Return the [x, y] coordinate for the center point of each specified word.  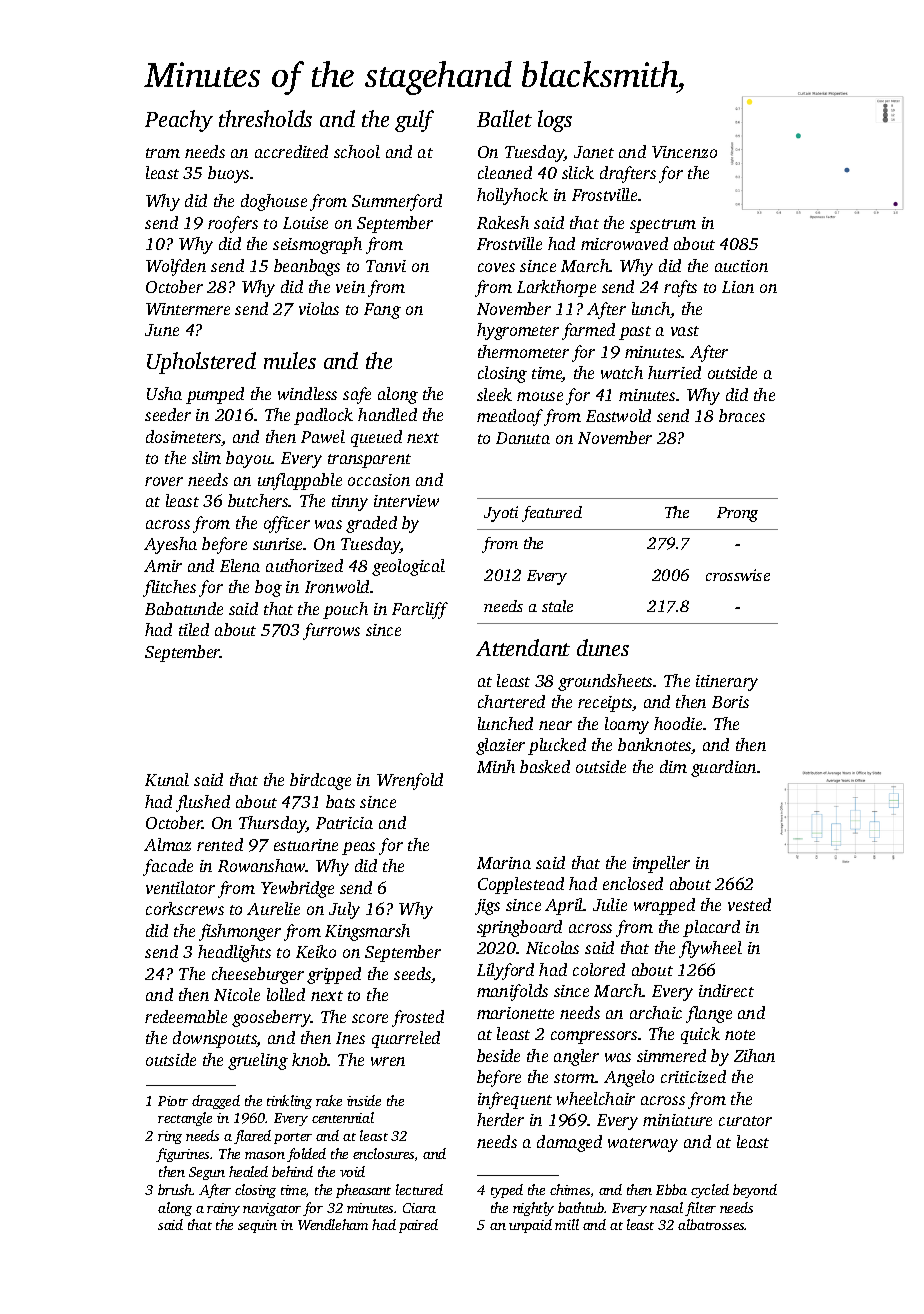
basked [545, 766]
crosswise [738, 575]
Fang [382, 311]
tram [163, 153]
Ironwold [337, 586]
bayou [248, 459]
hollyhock [512, 196]
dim [673, 766]
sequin [257, 1226]
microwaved [624, 243]
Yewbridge [297, 889]
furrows [331, 631]
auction [741, 266]
